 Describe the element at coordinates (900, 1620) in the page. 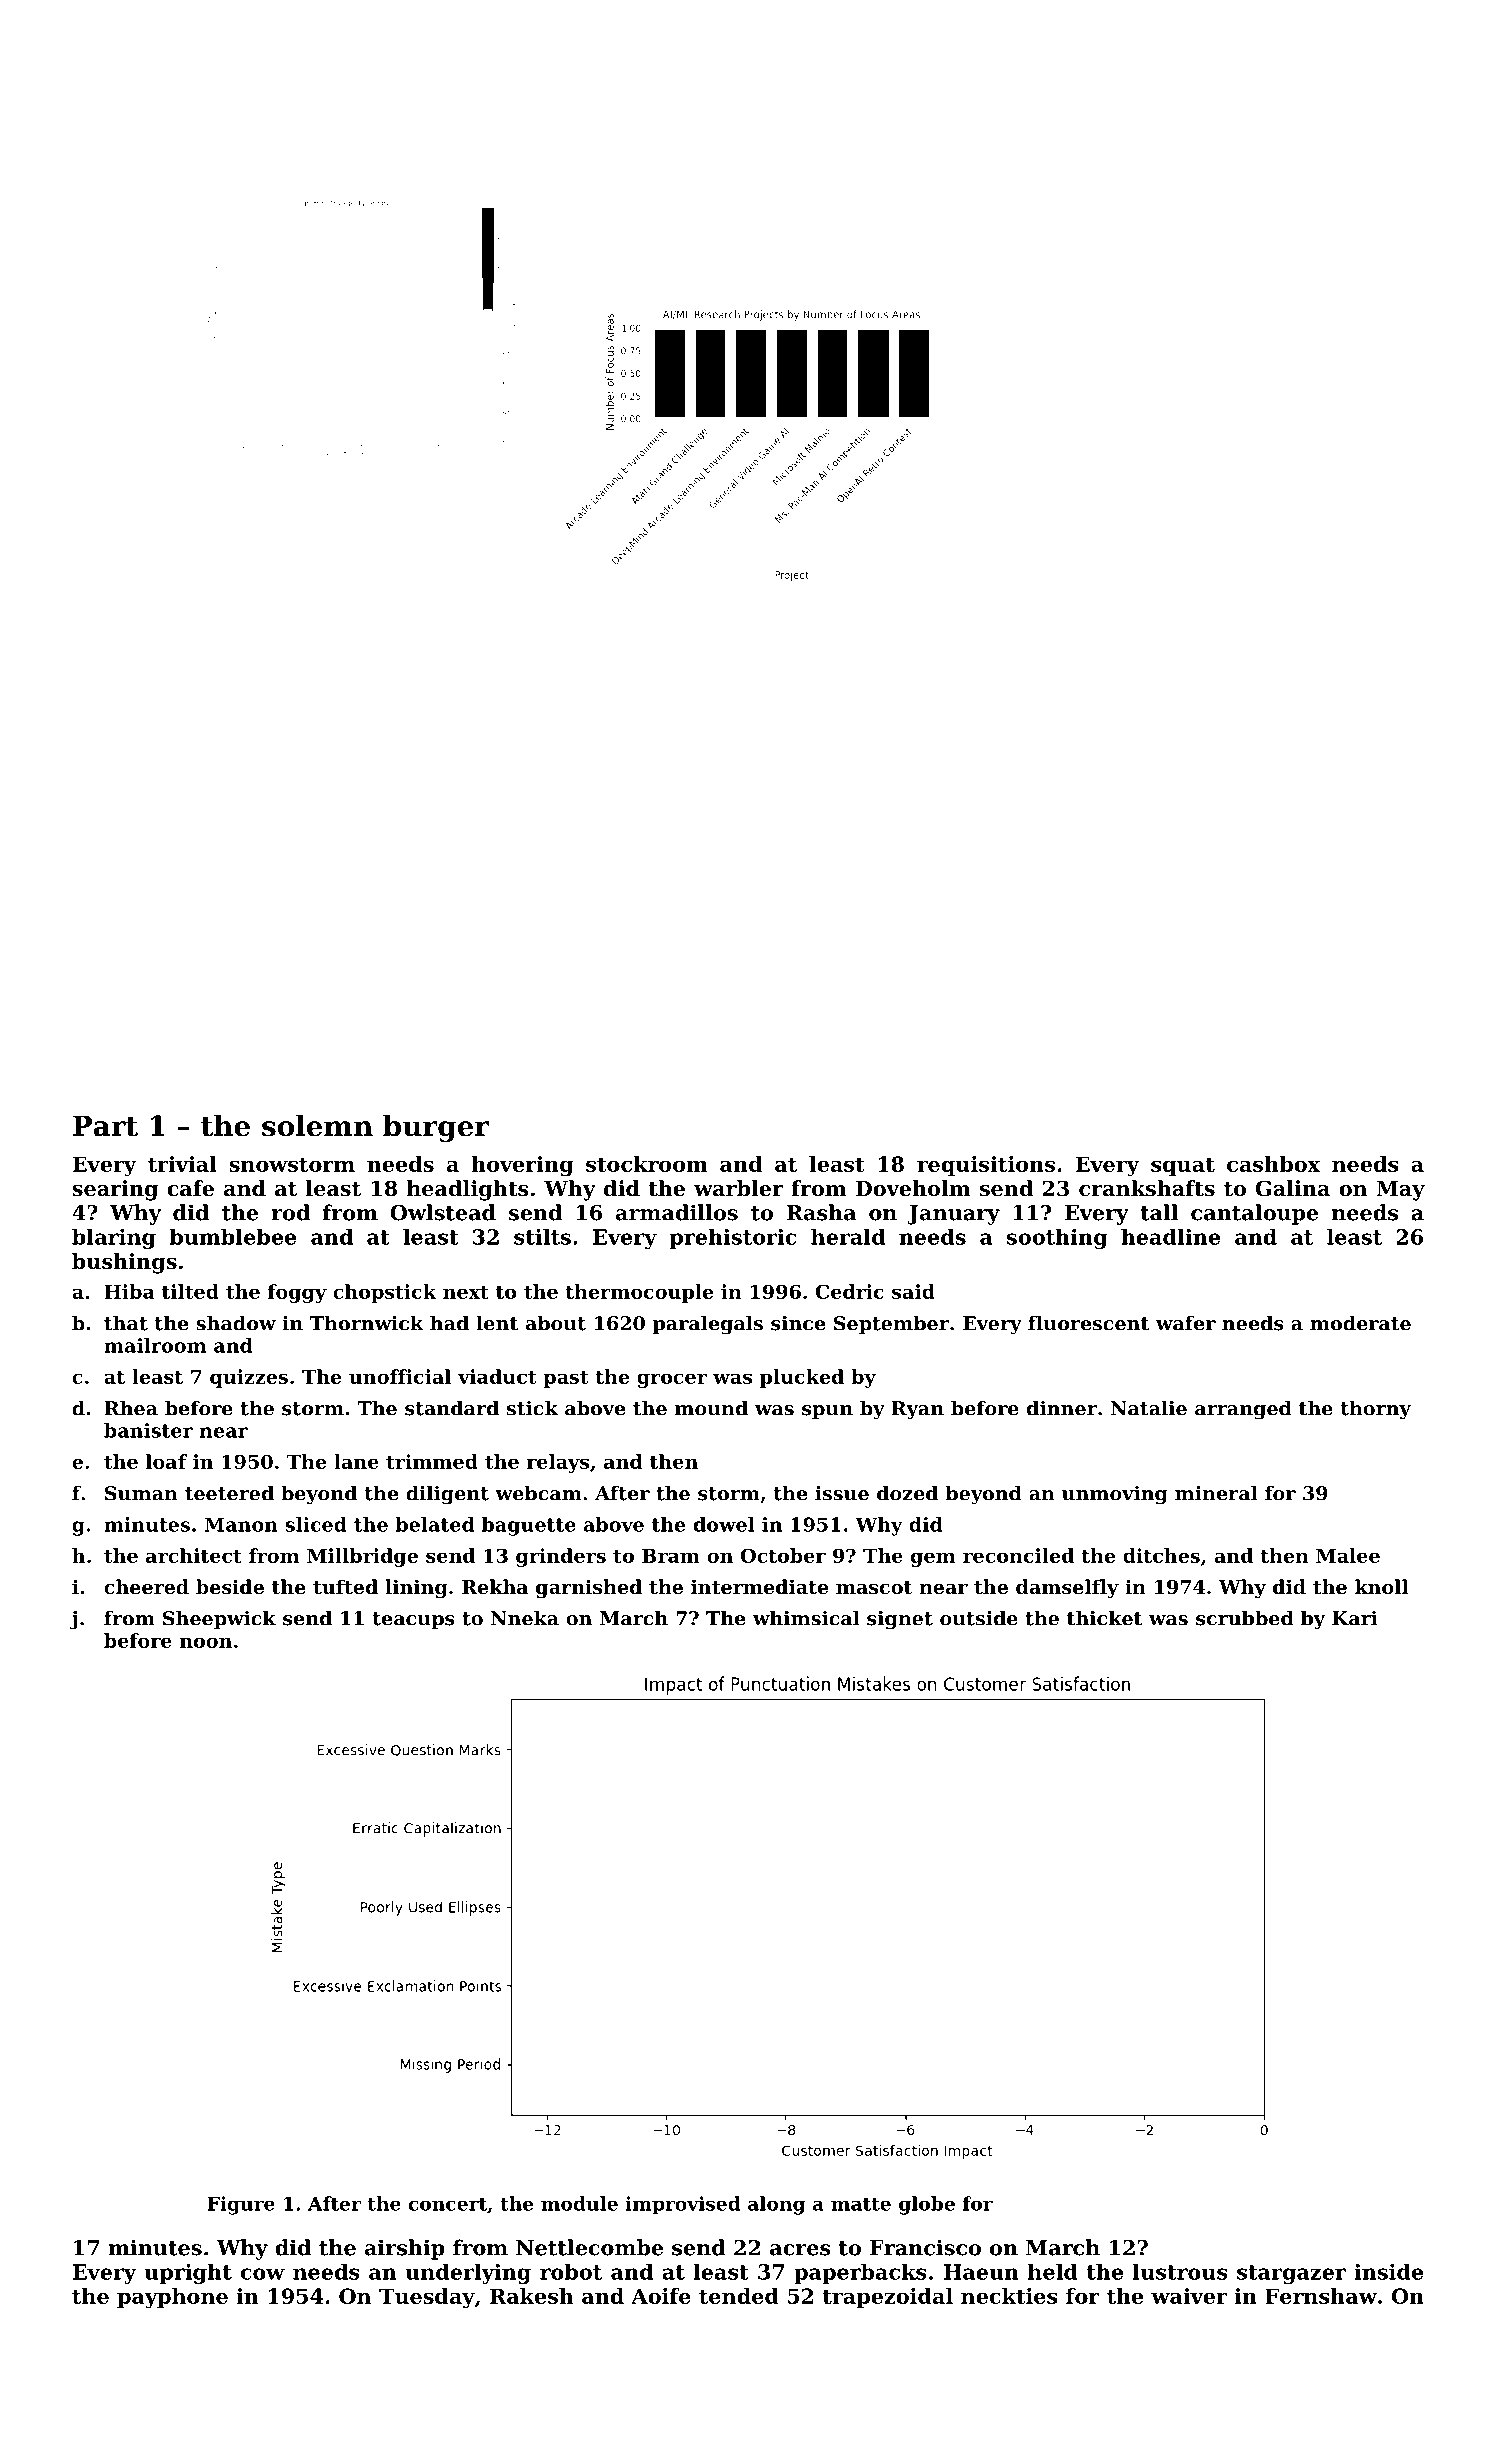

I see `signet` at that location.
